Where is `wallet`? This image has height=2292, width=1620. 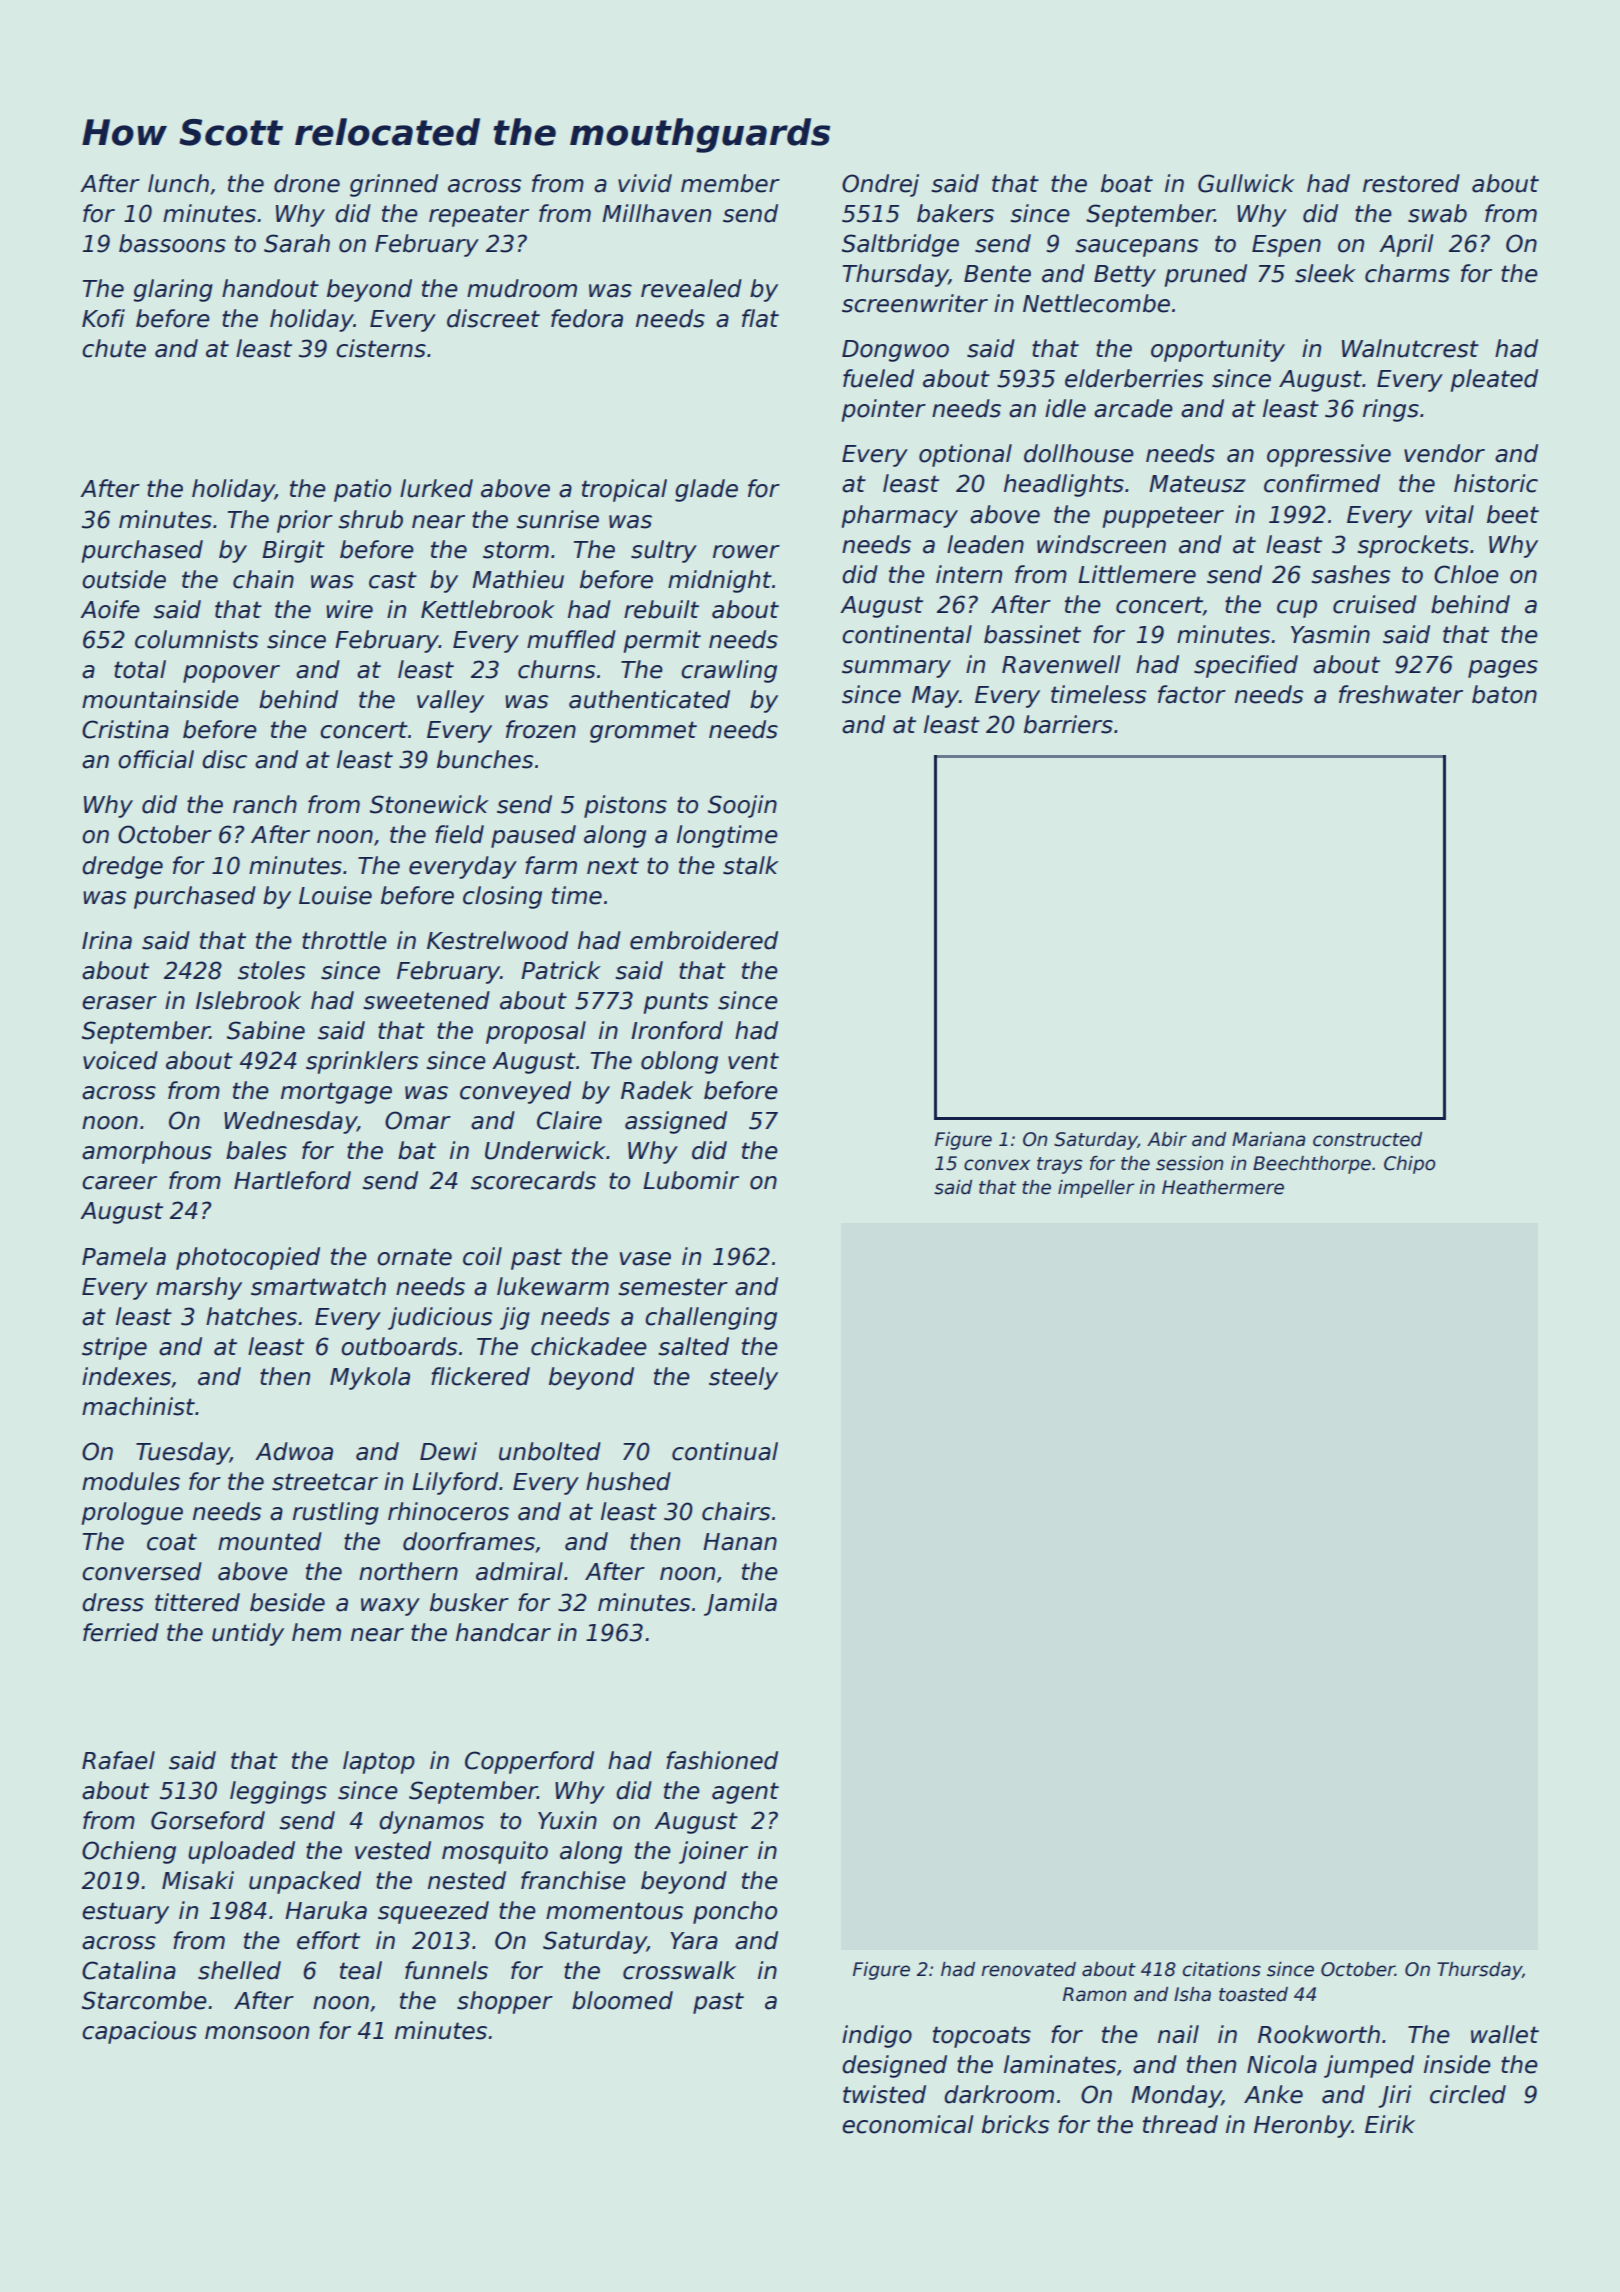
wallet is located at coordinates (1505, 2034).
